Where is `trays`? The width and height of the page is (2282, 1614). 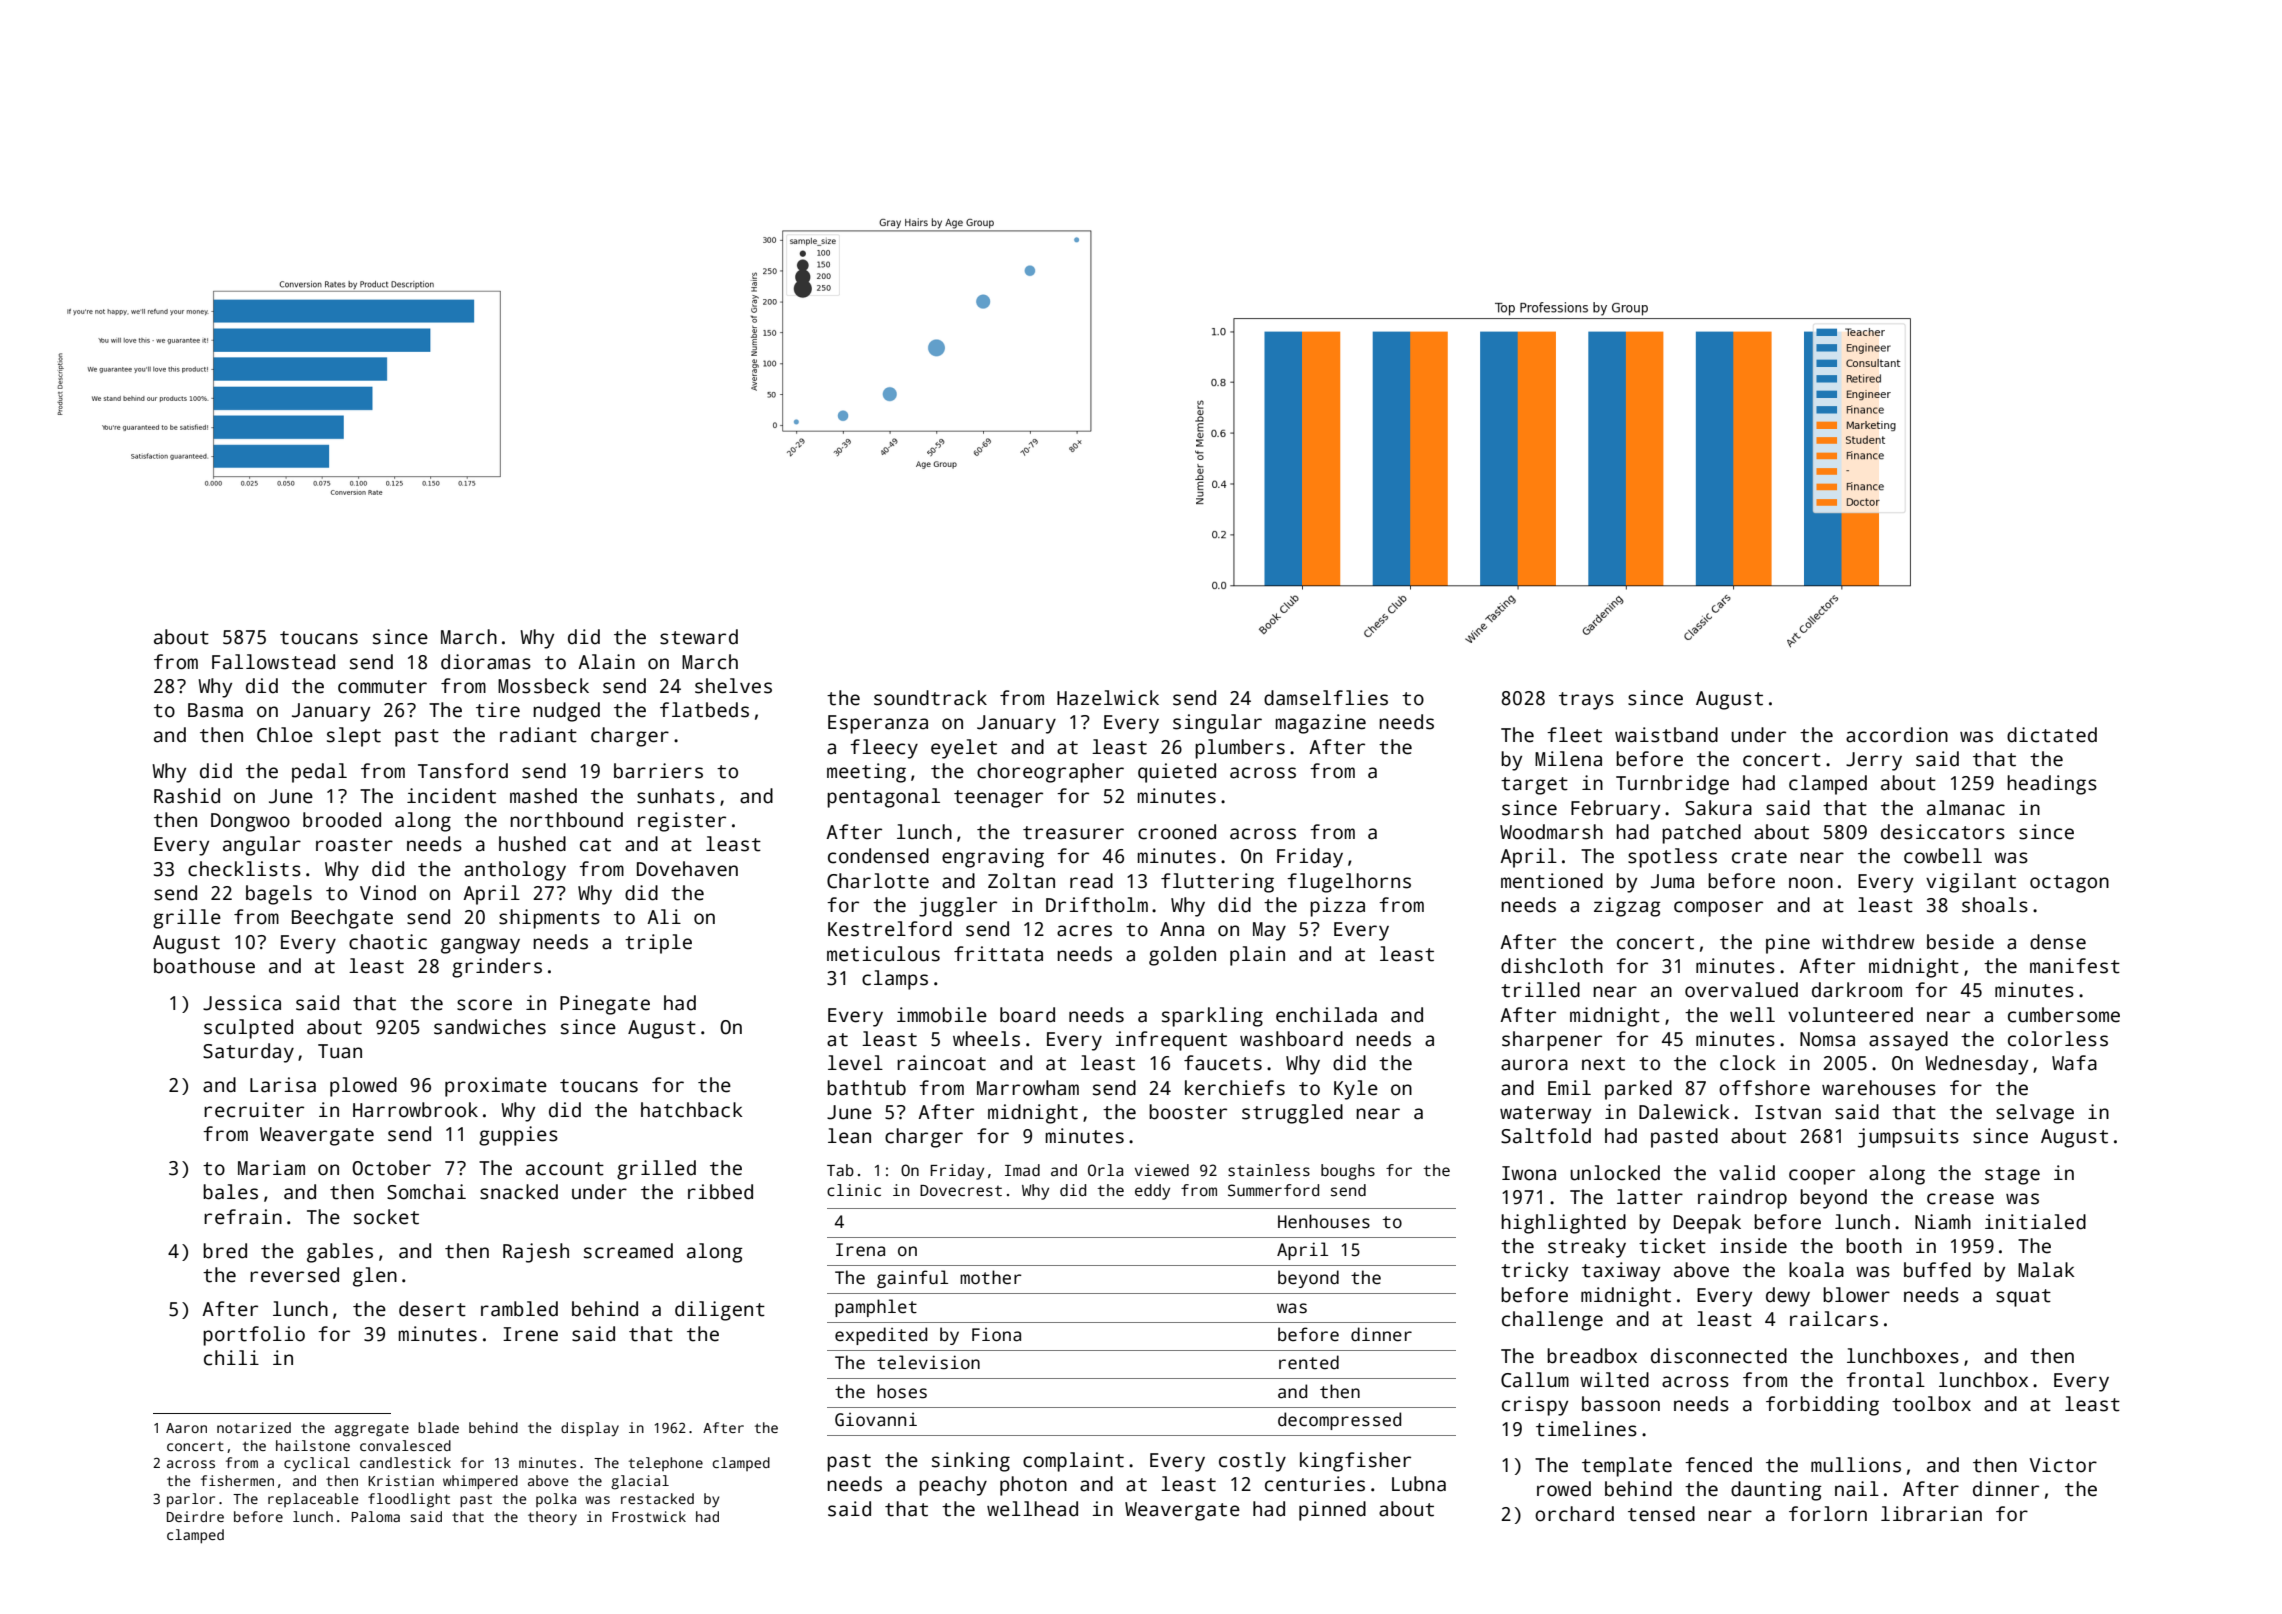 trays is located at coordinates (1586, 701).
